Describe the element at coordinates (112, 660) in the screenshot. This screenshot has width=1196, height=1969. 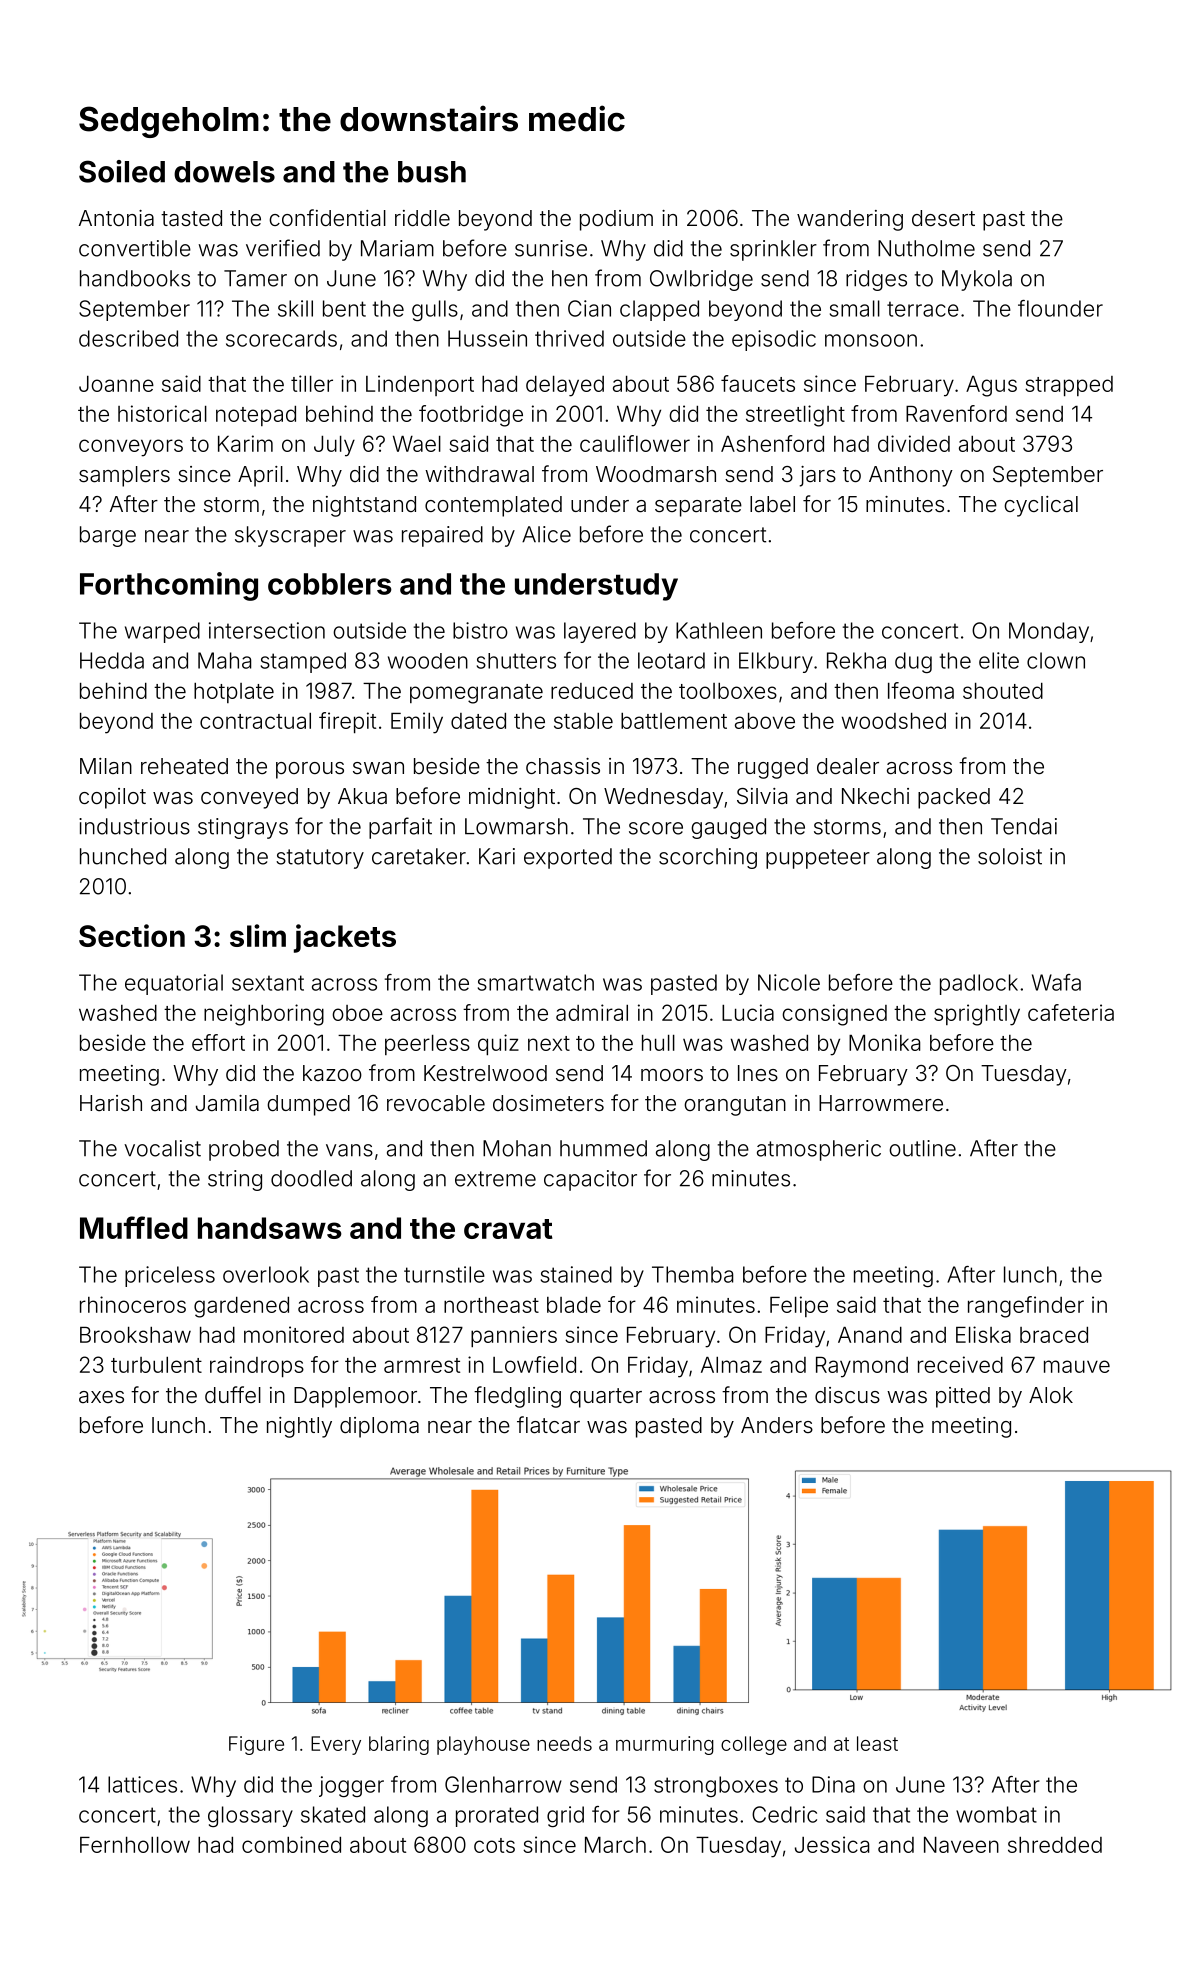
I see `Hedda` at that location.
